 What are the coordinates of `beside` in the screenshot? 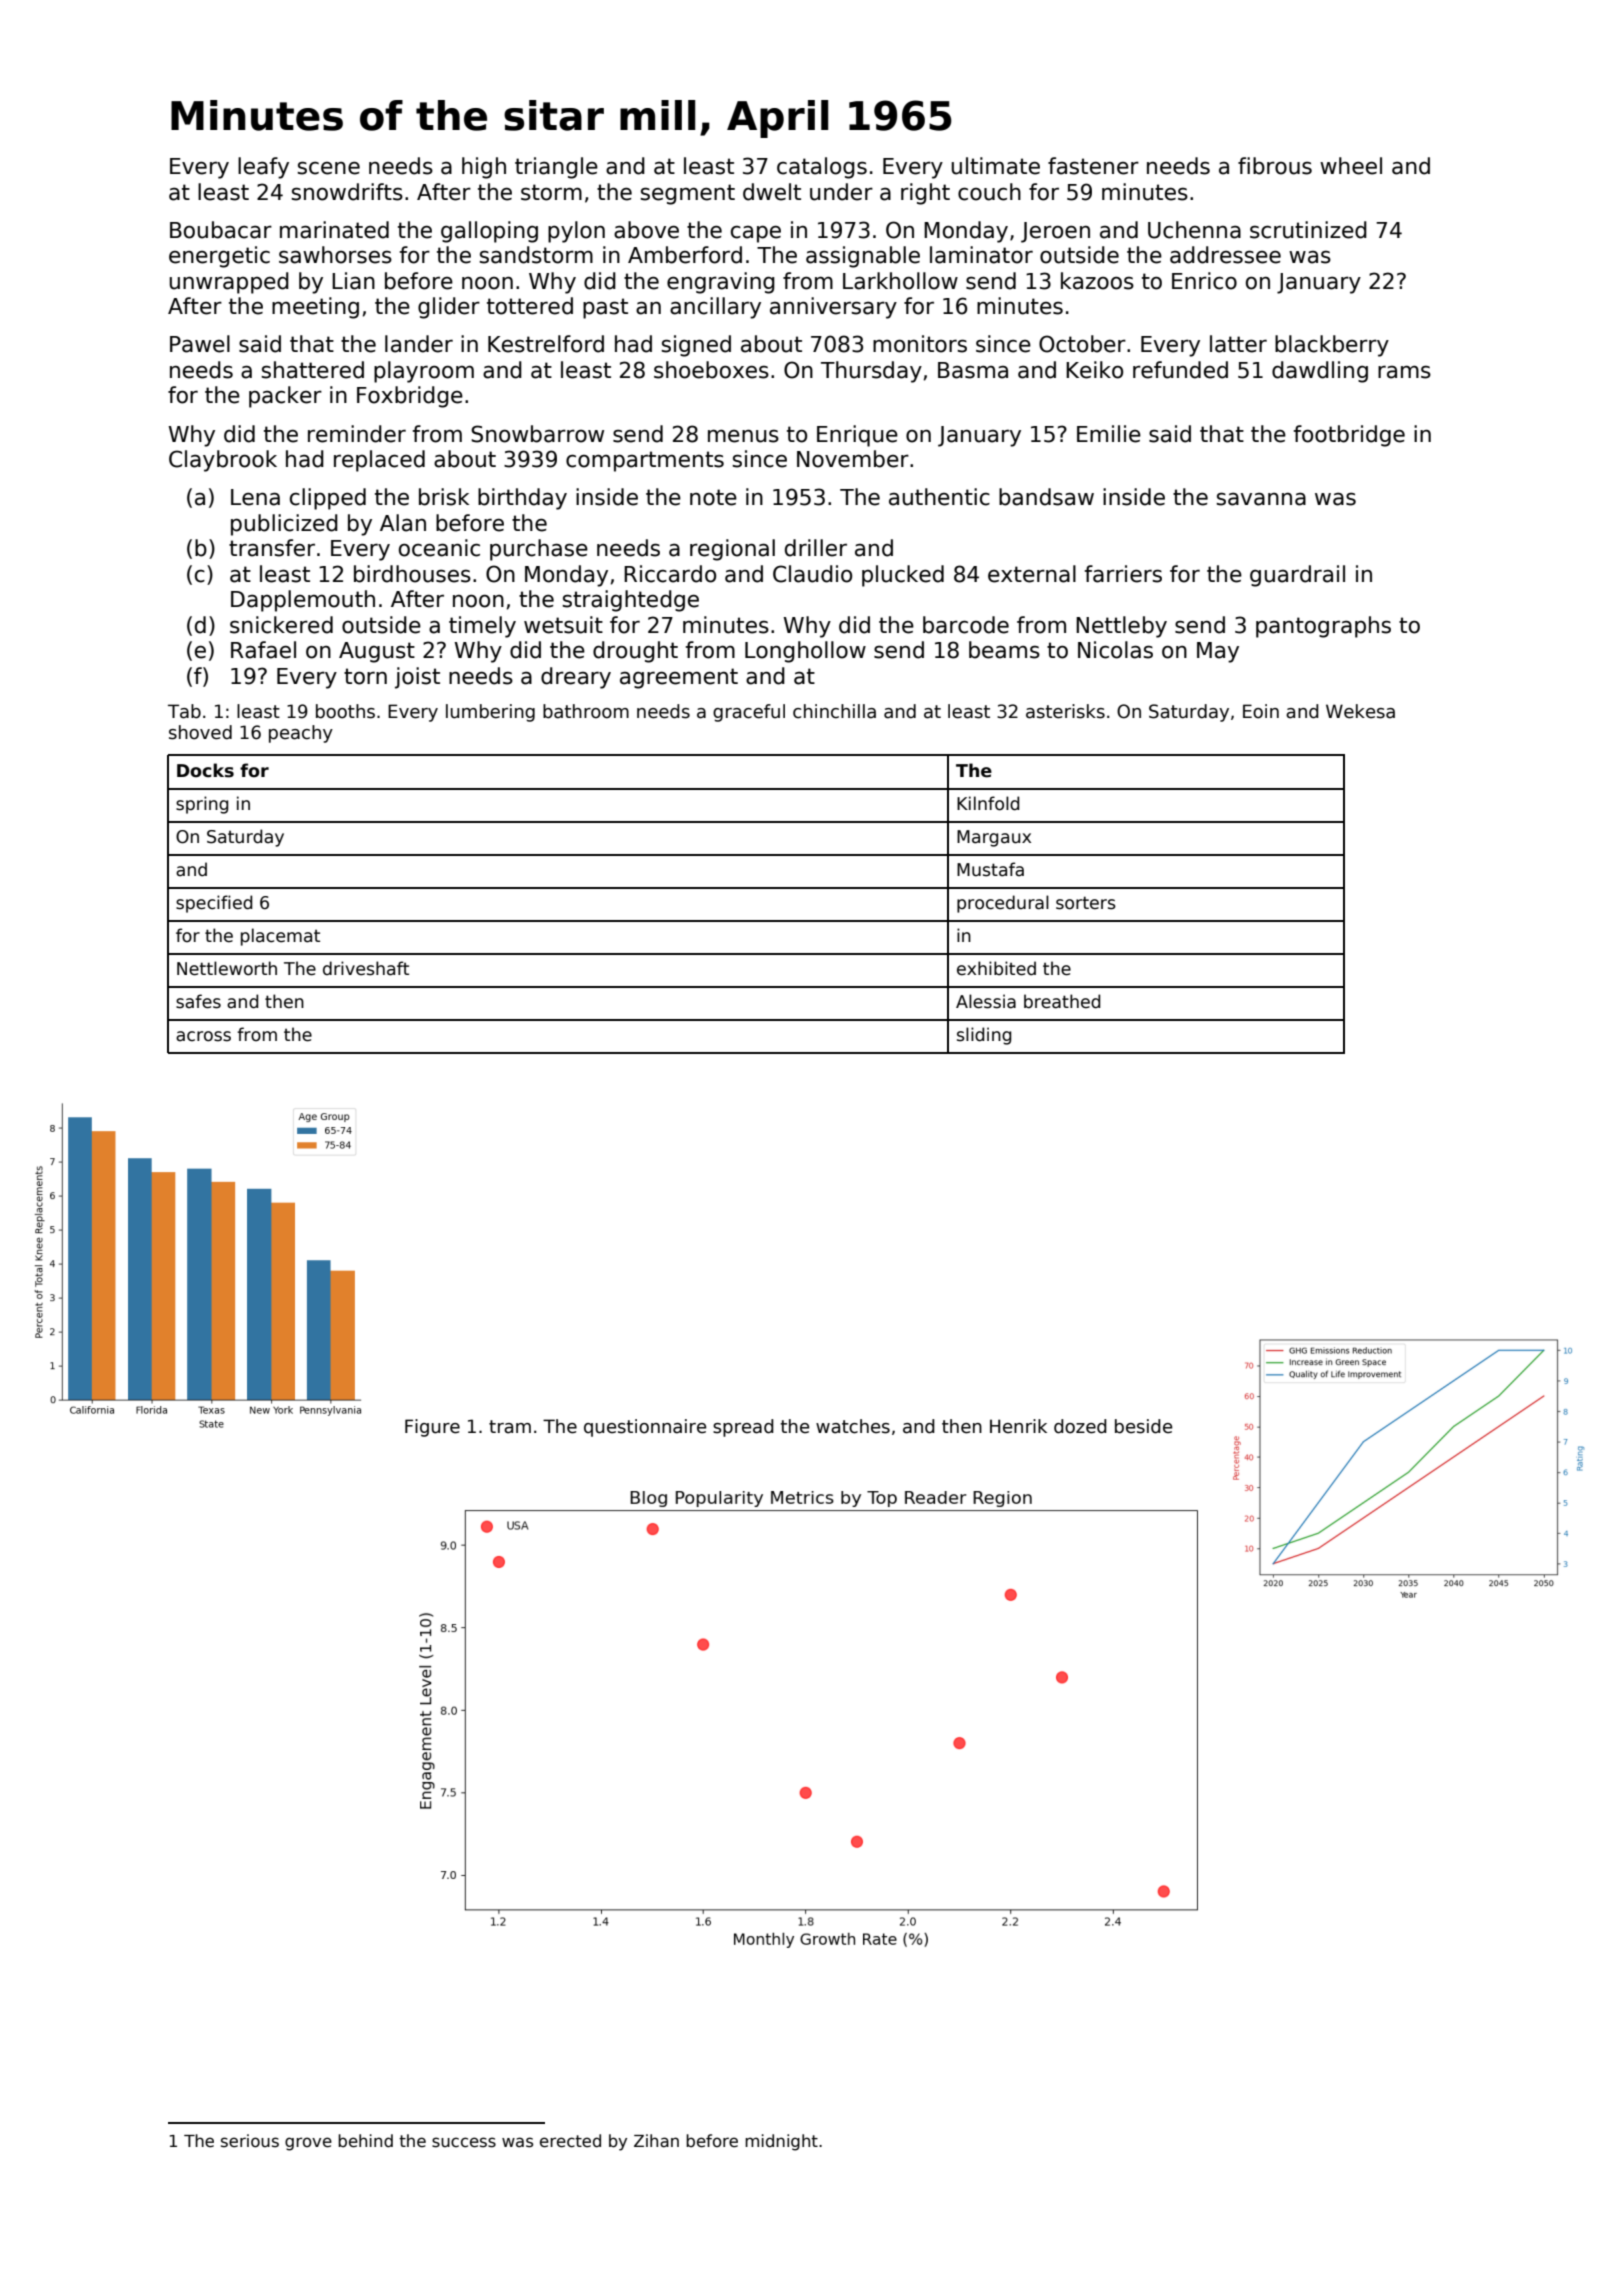 It's located at (1143, 1426).
